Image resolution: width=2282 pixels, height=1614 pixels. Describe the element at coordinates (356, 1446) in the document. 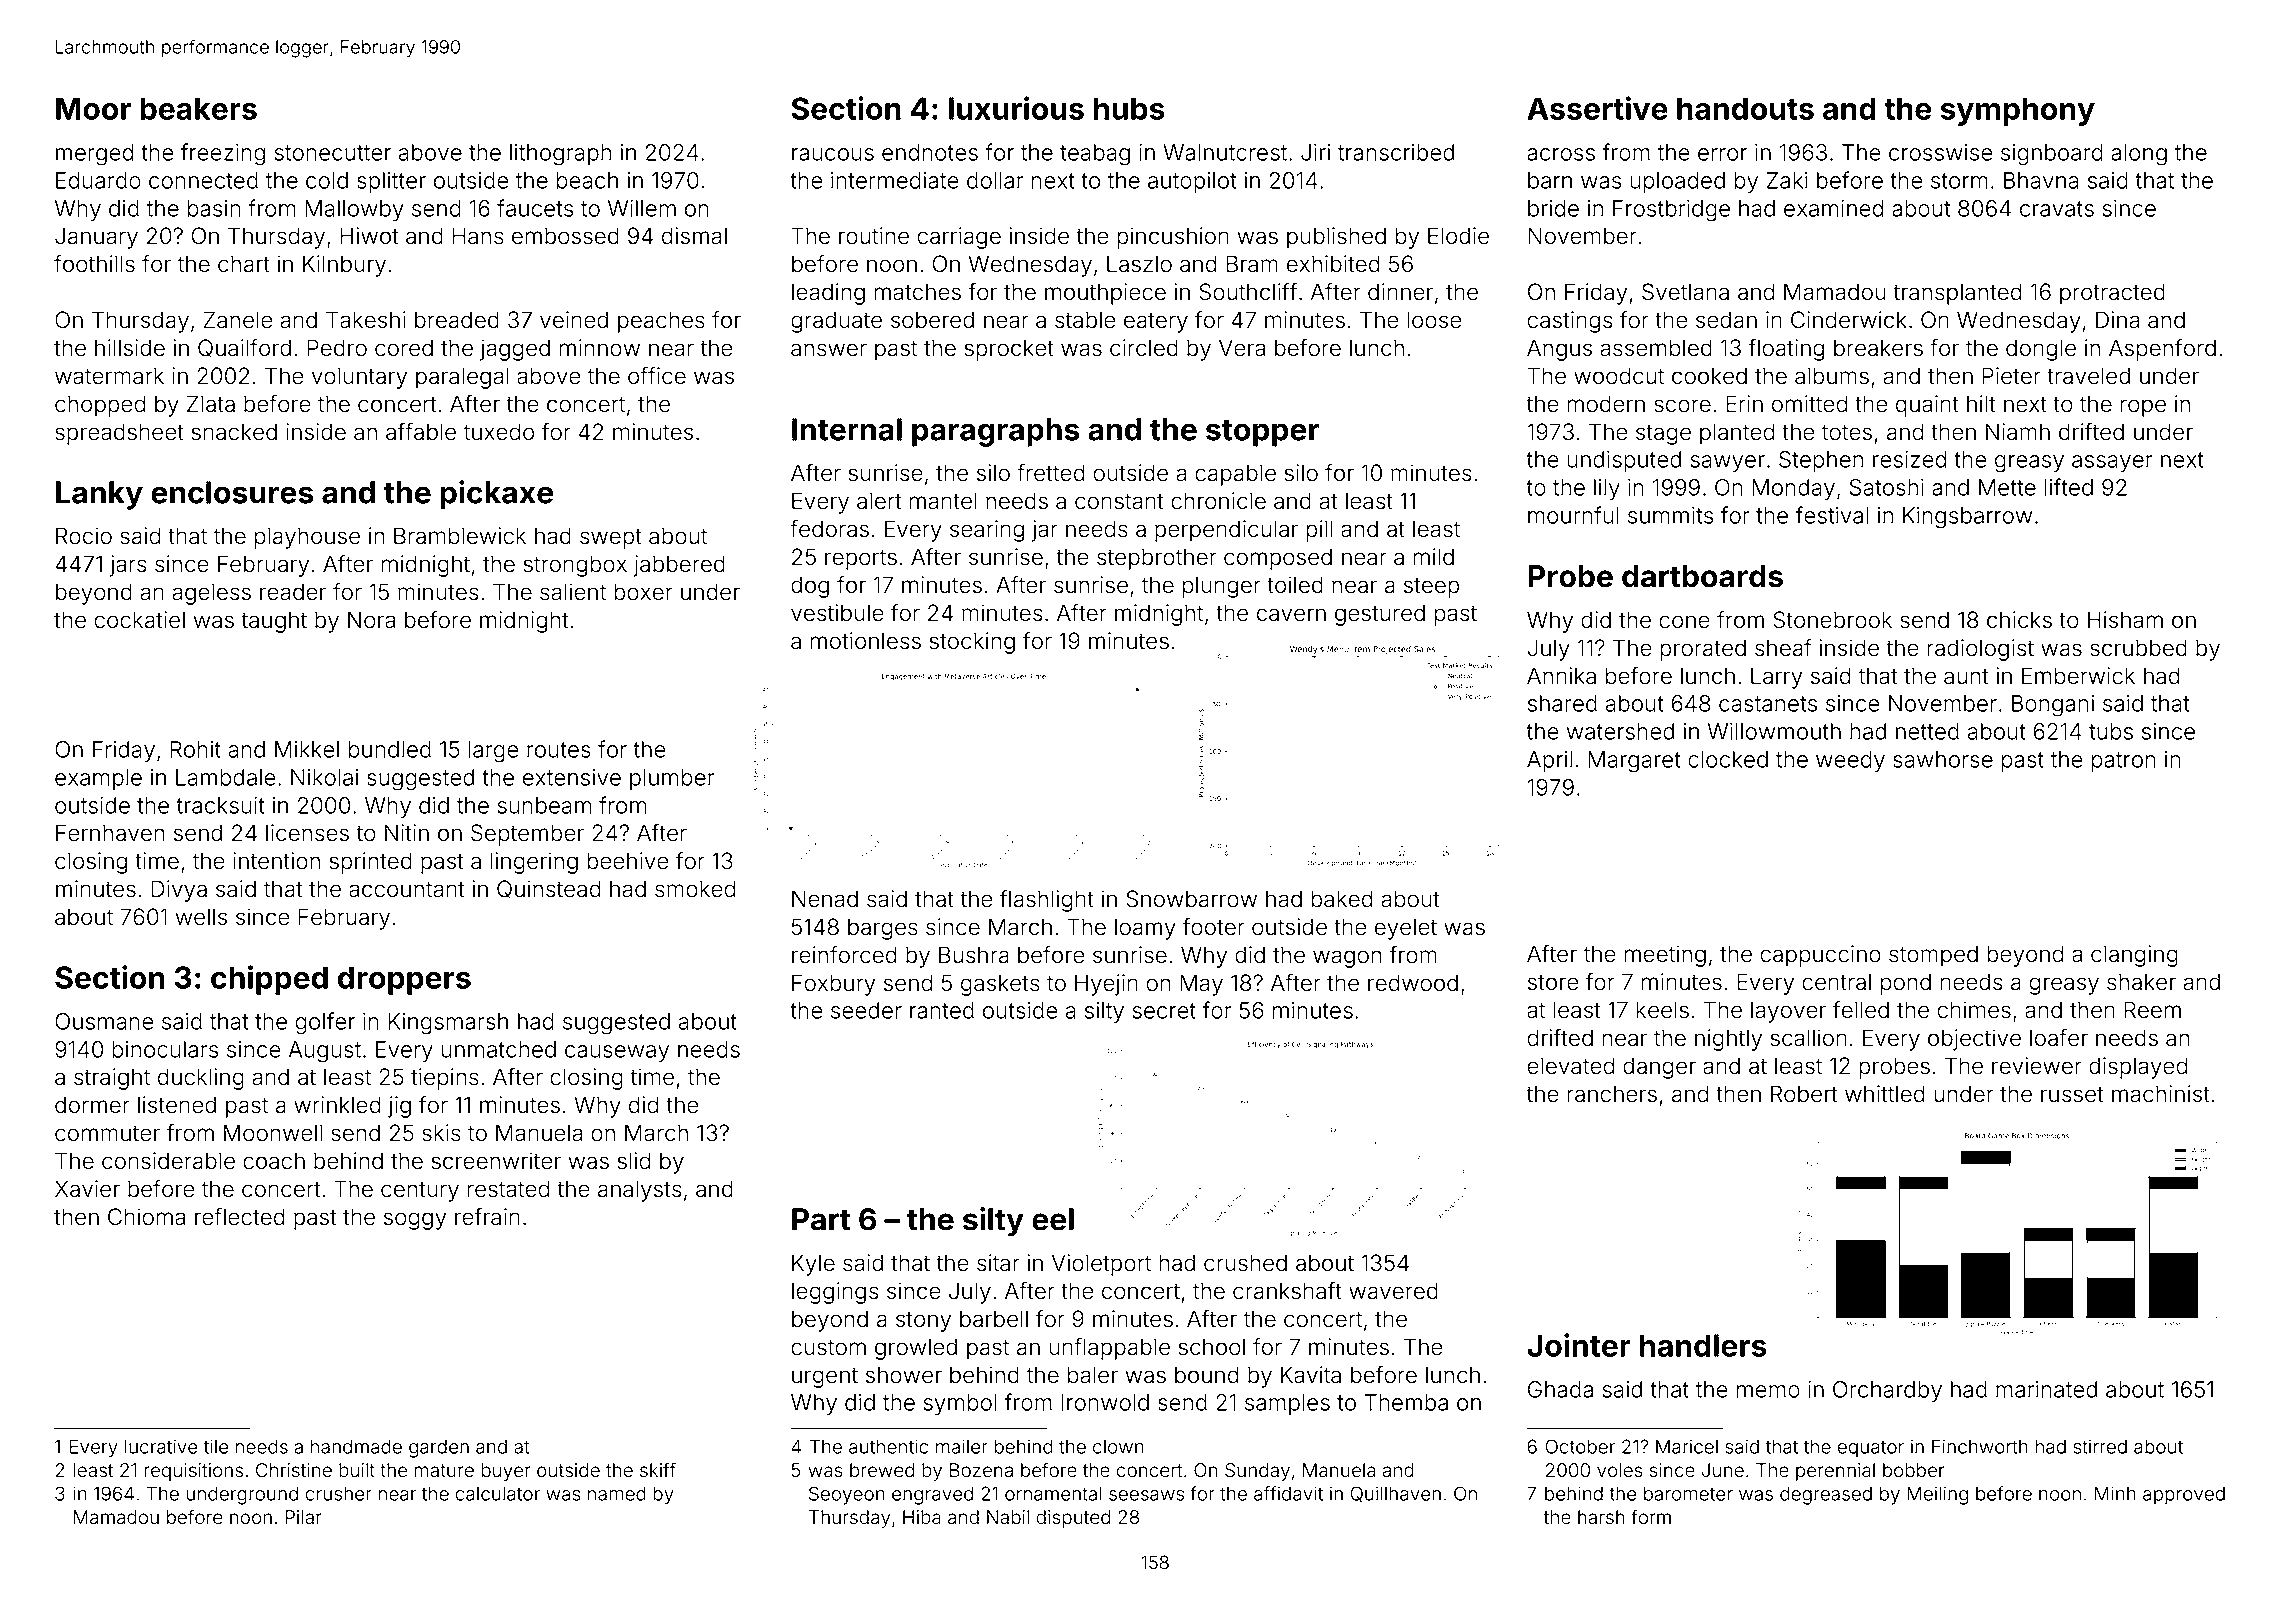

I see `handmade` at that location.
